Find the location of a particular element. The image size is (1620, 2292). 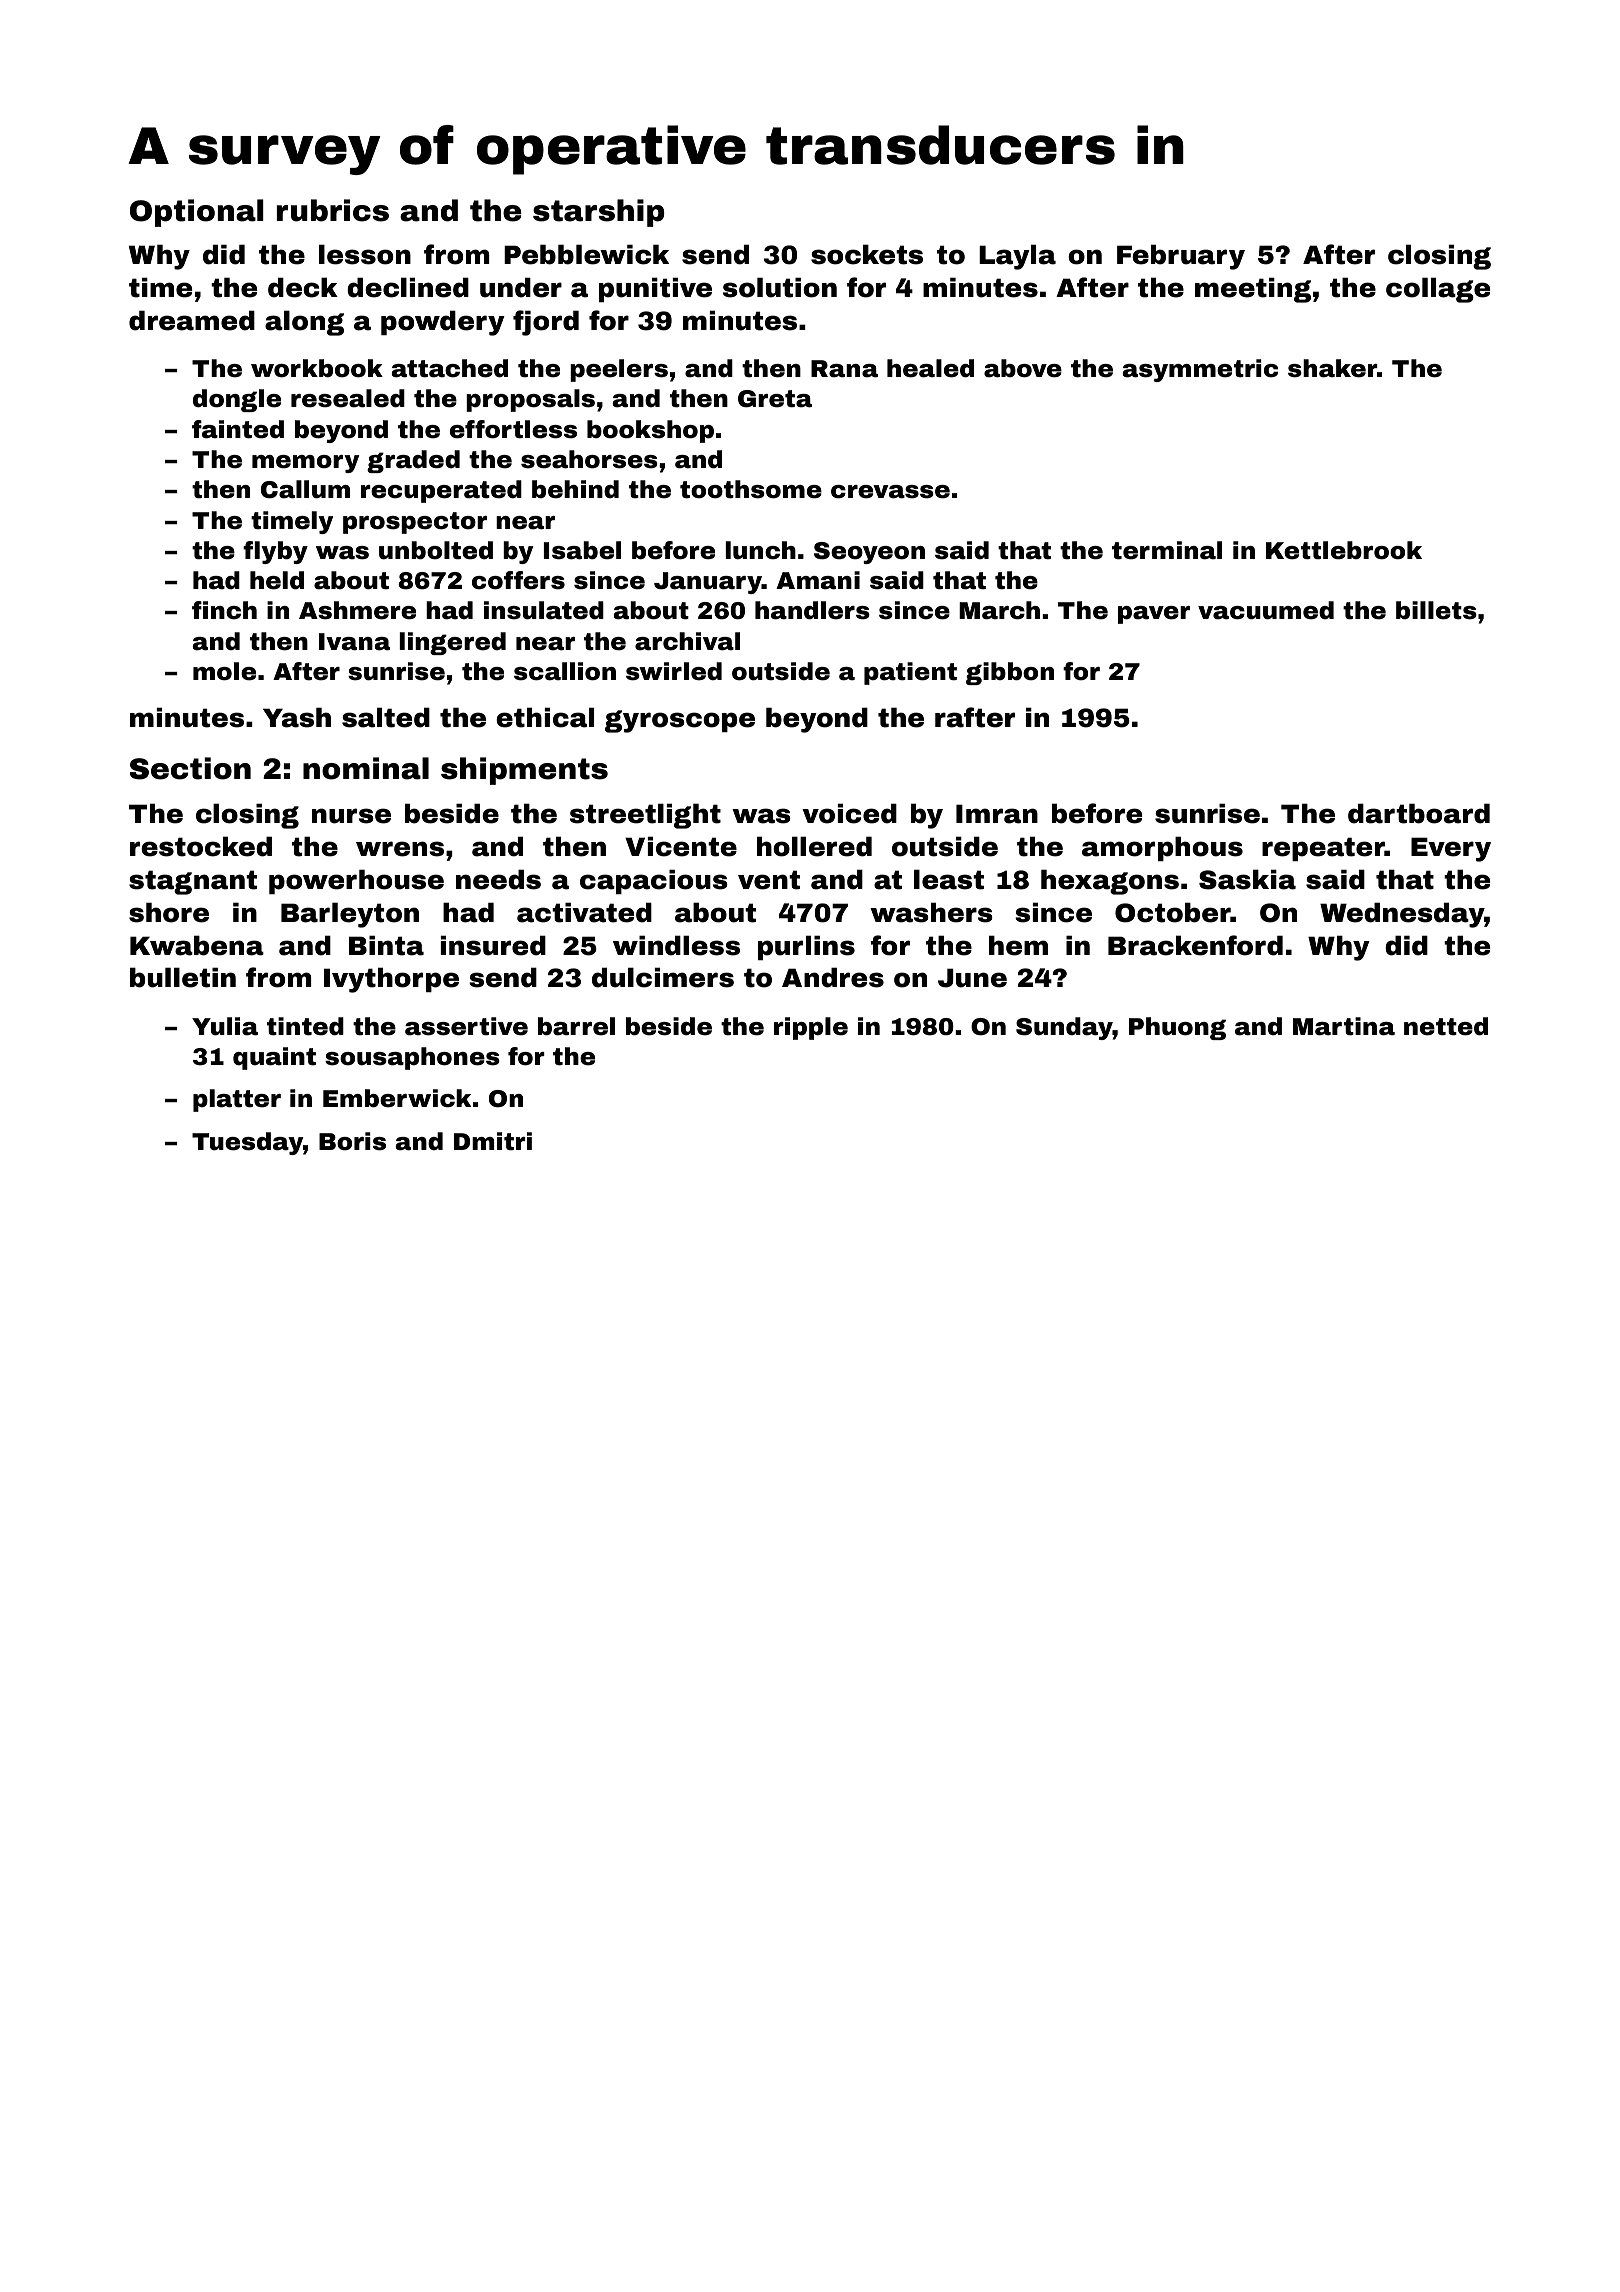

healed is located at coordinates (930, 368).
